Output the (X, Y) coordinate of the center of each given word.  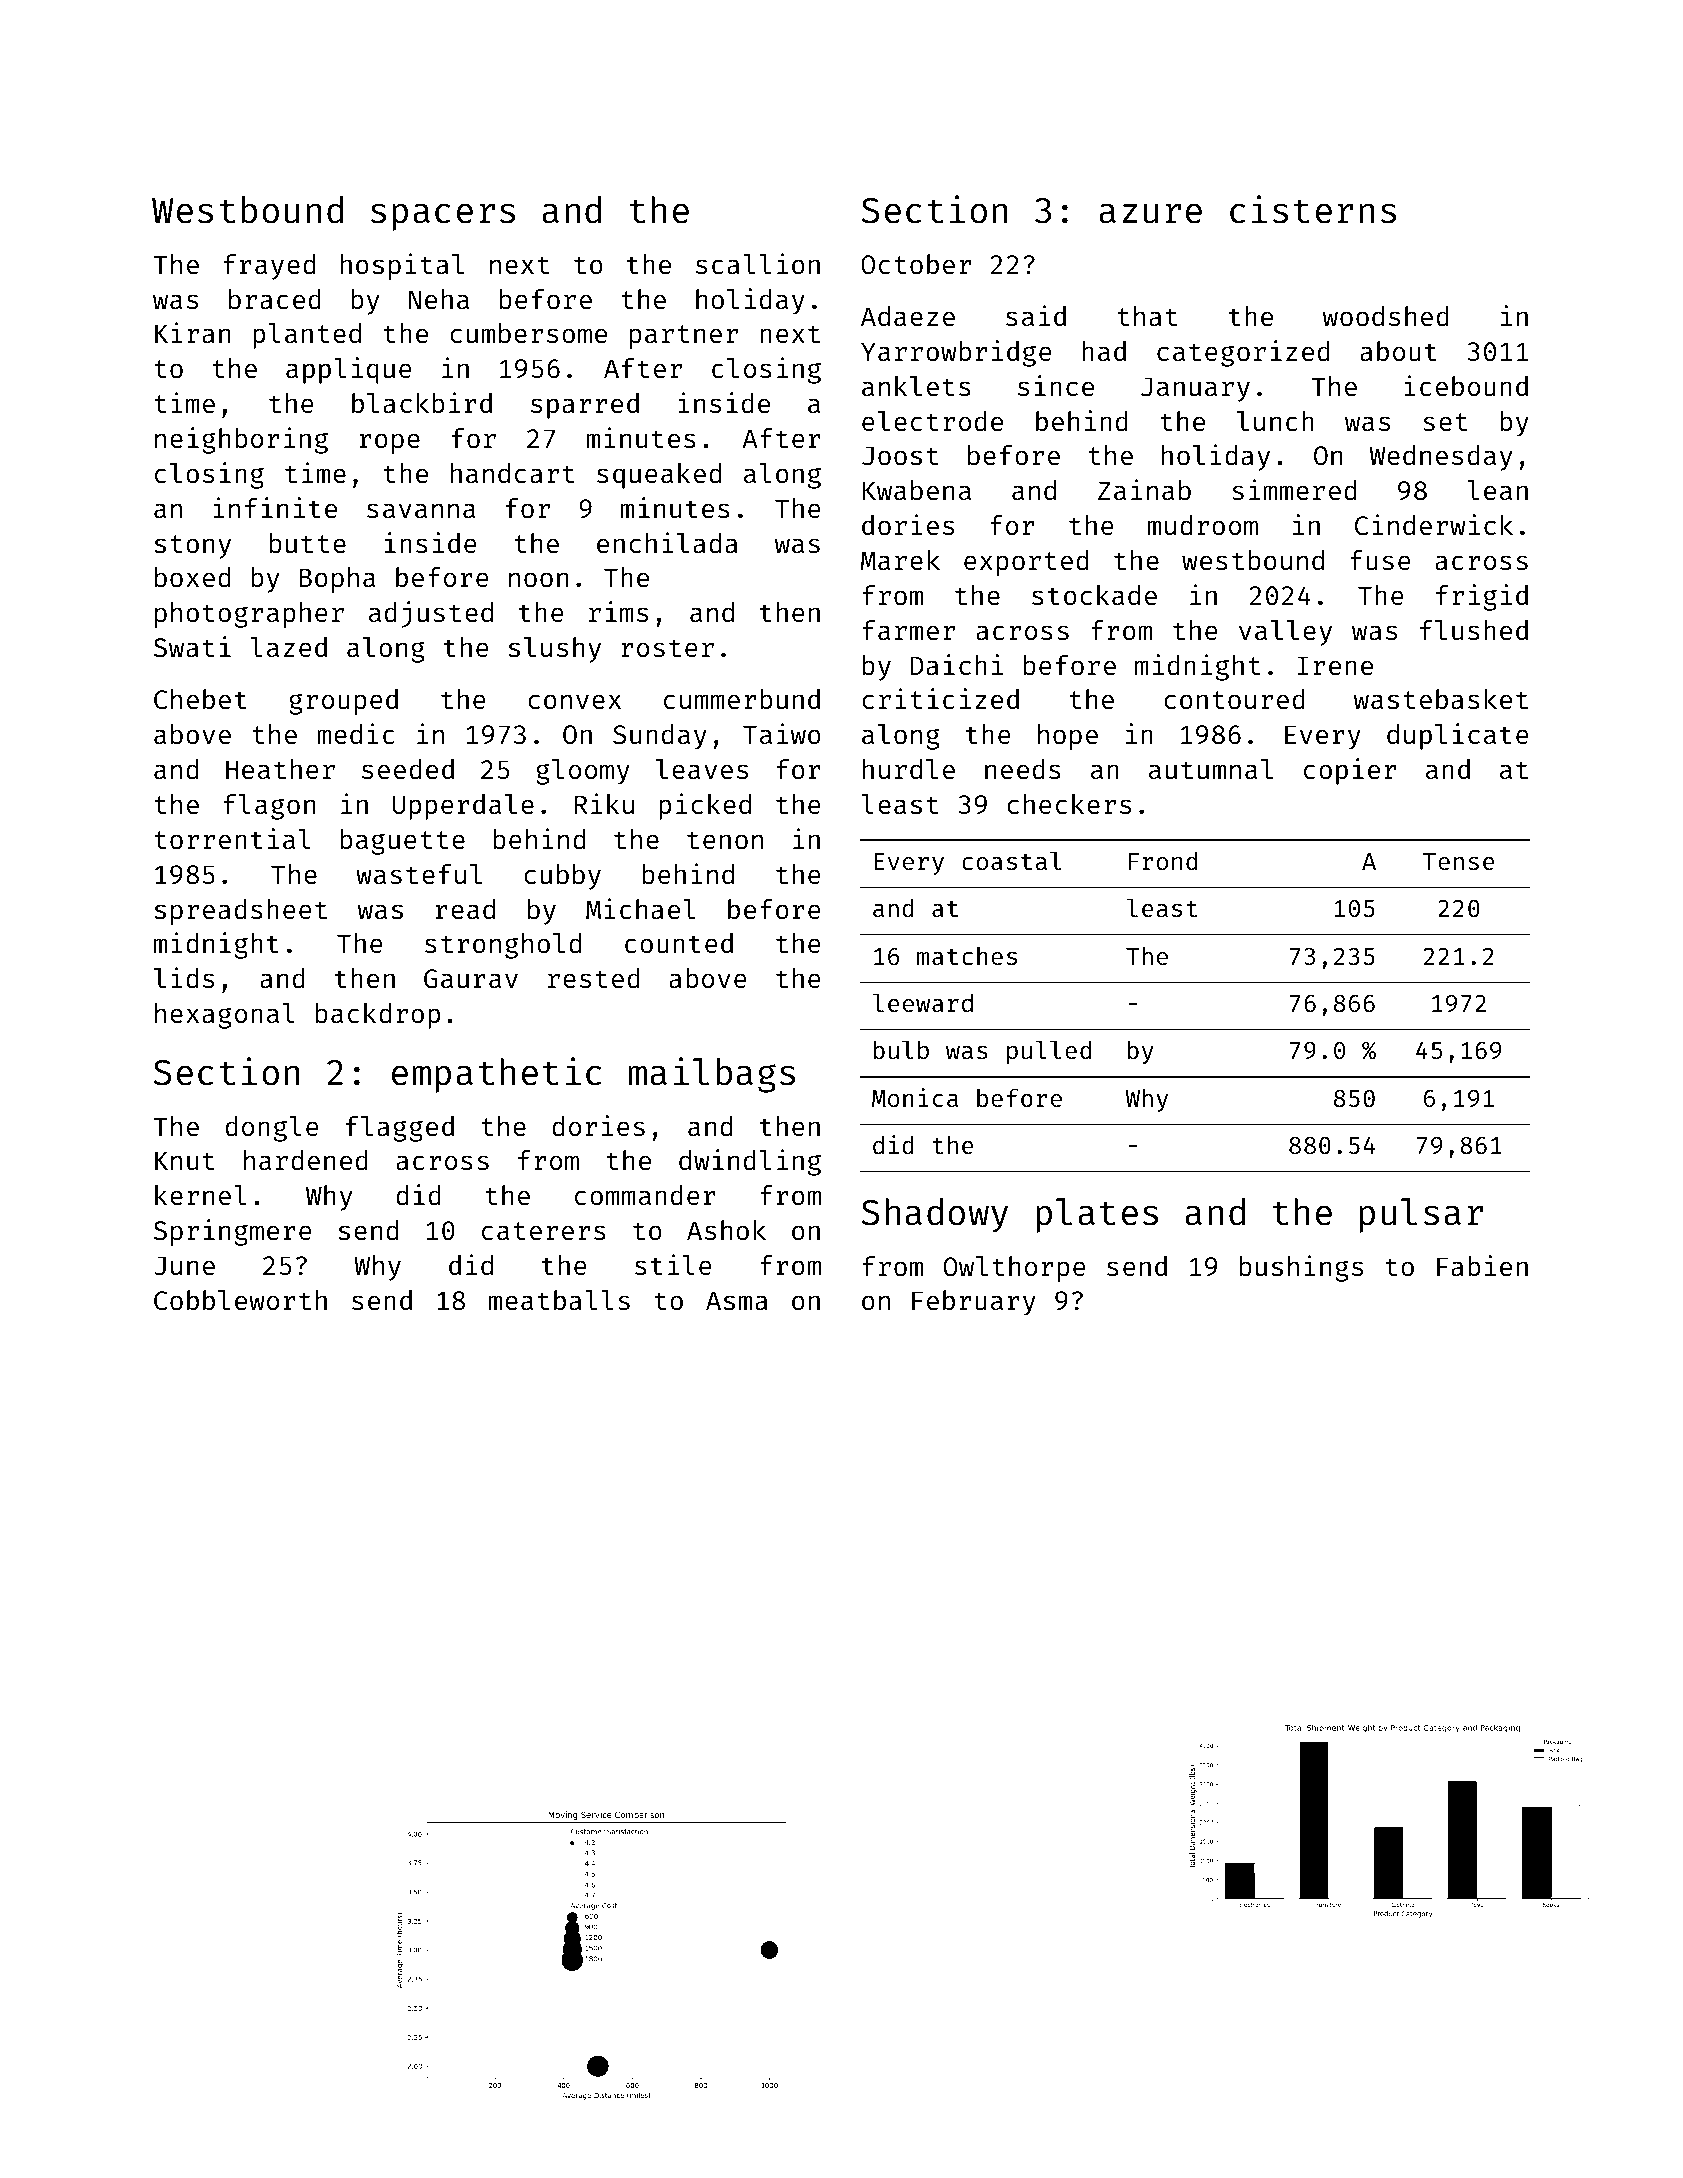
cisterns (1313, 209)
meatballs (559, 1300)
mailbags (712, 1075)
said (1036, 316)
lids (184, 978)
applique (349, 370)
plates (1097, 1215)
